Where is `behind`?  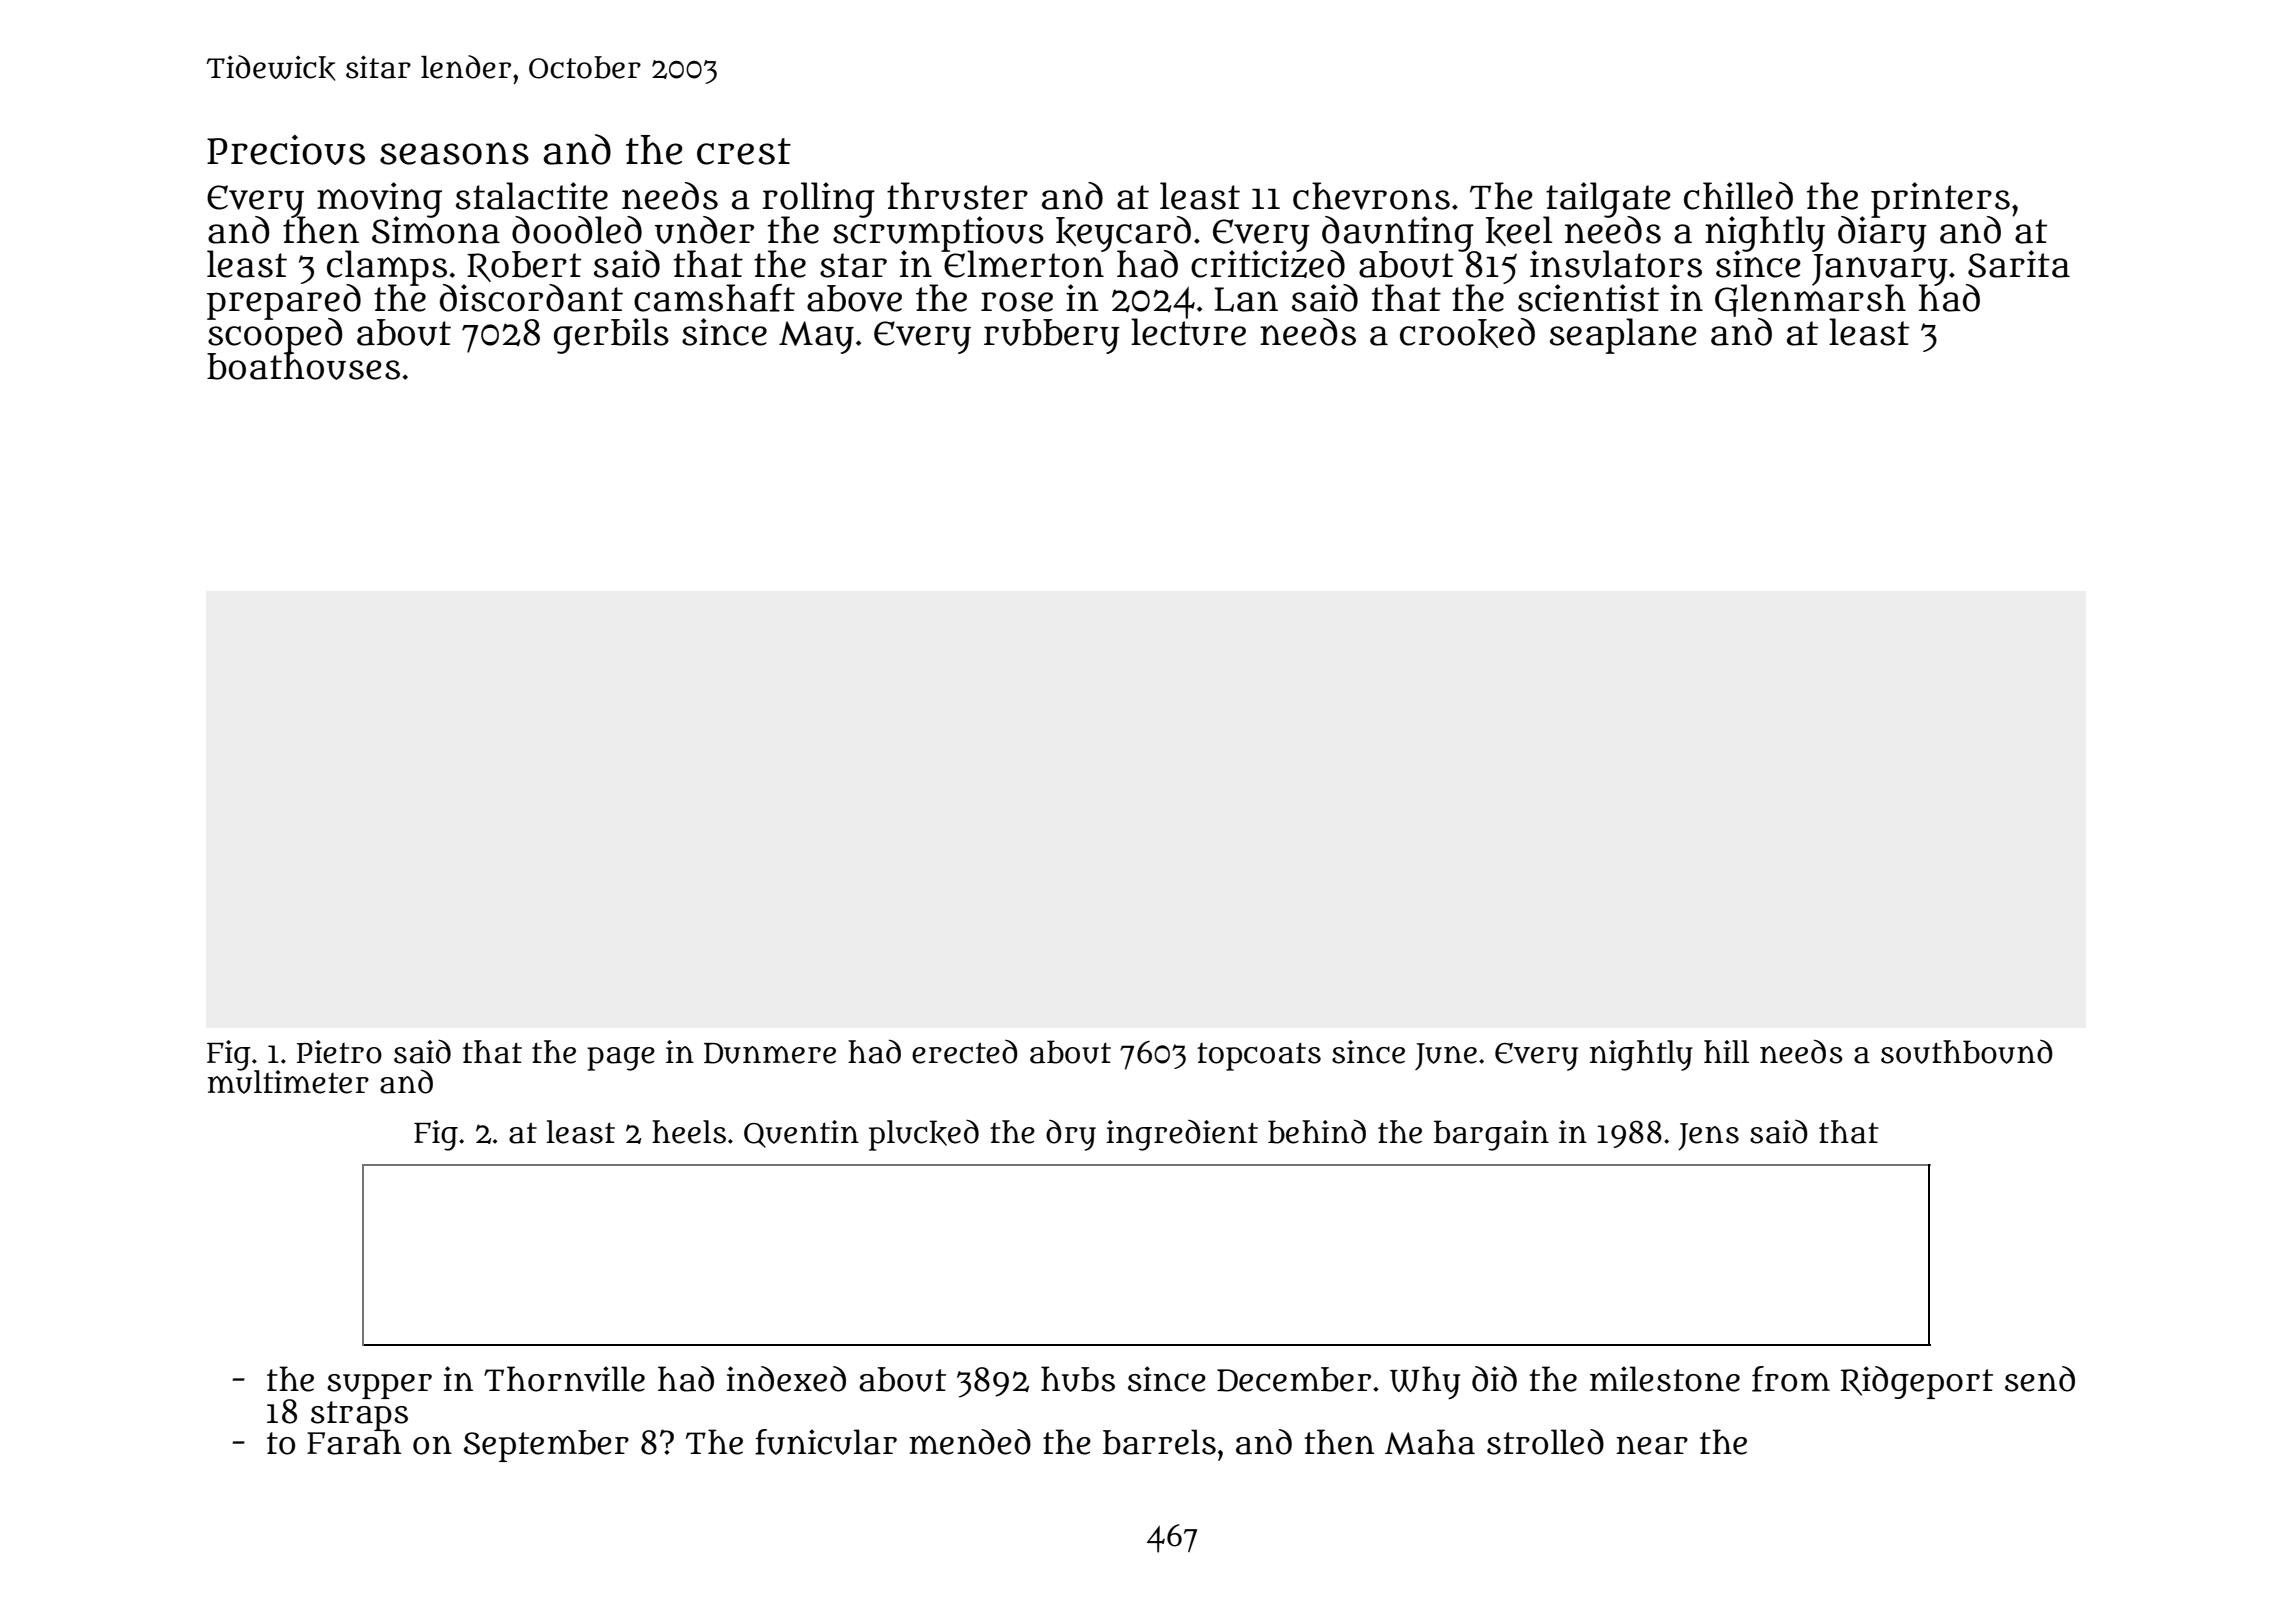
behind is located at coordinates (1317, 1131).
